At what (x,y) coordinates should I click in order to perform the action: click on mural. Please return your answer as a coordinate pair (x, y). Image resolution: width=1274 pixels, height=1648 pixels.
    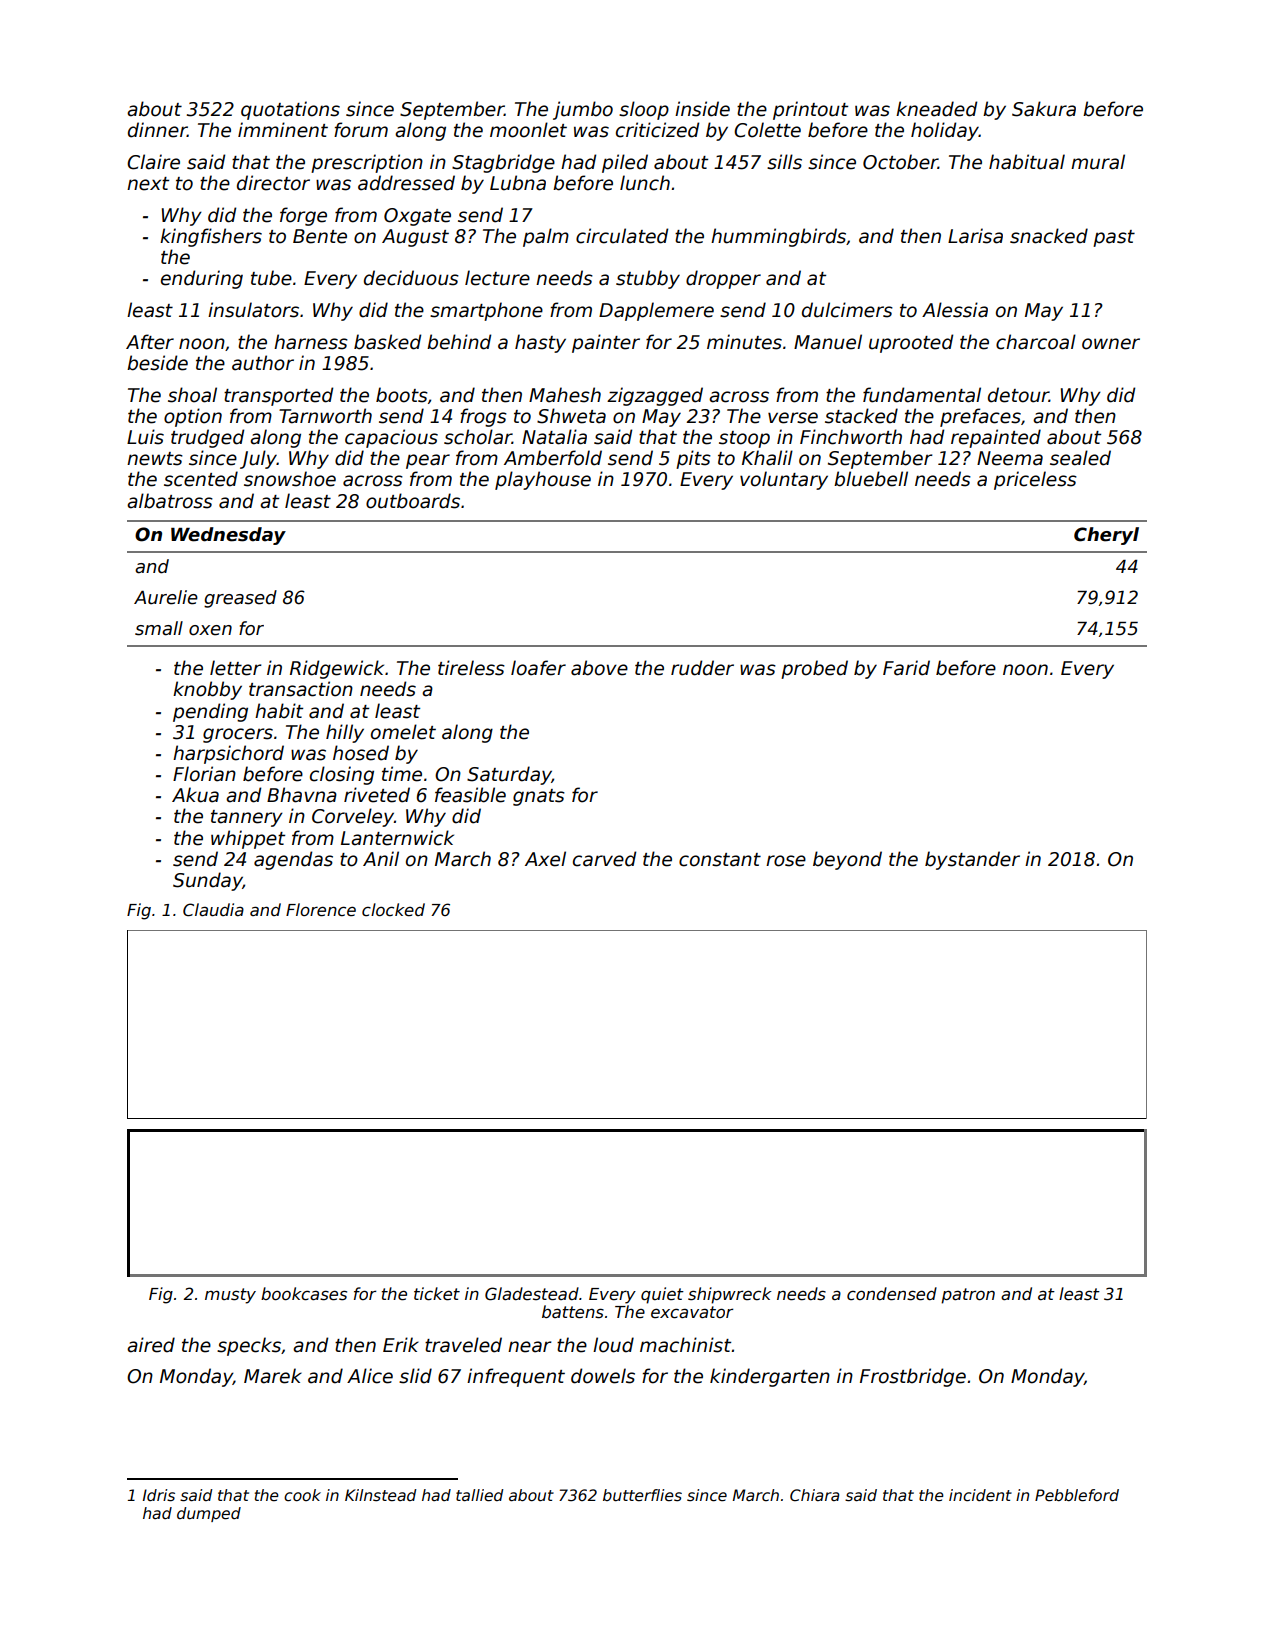
    Looking at the image, I should click on (1098, 162).
